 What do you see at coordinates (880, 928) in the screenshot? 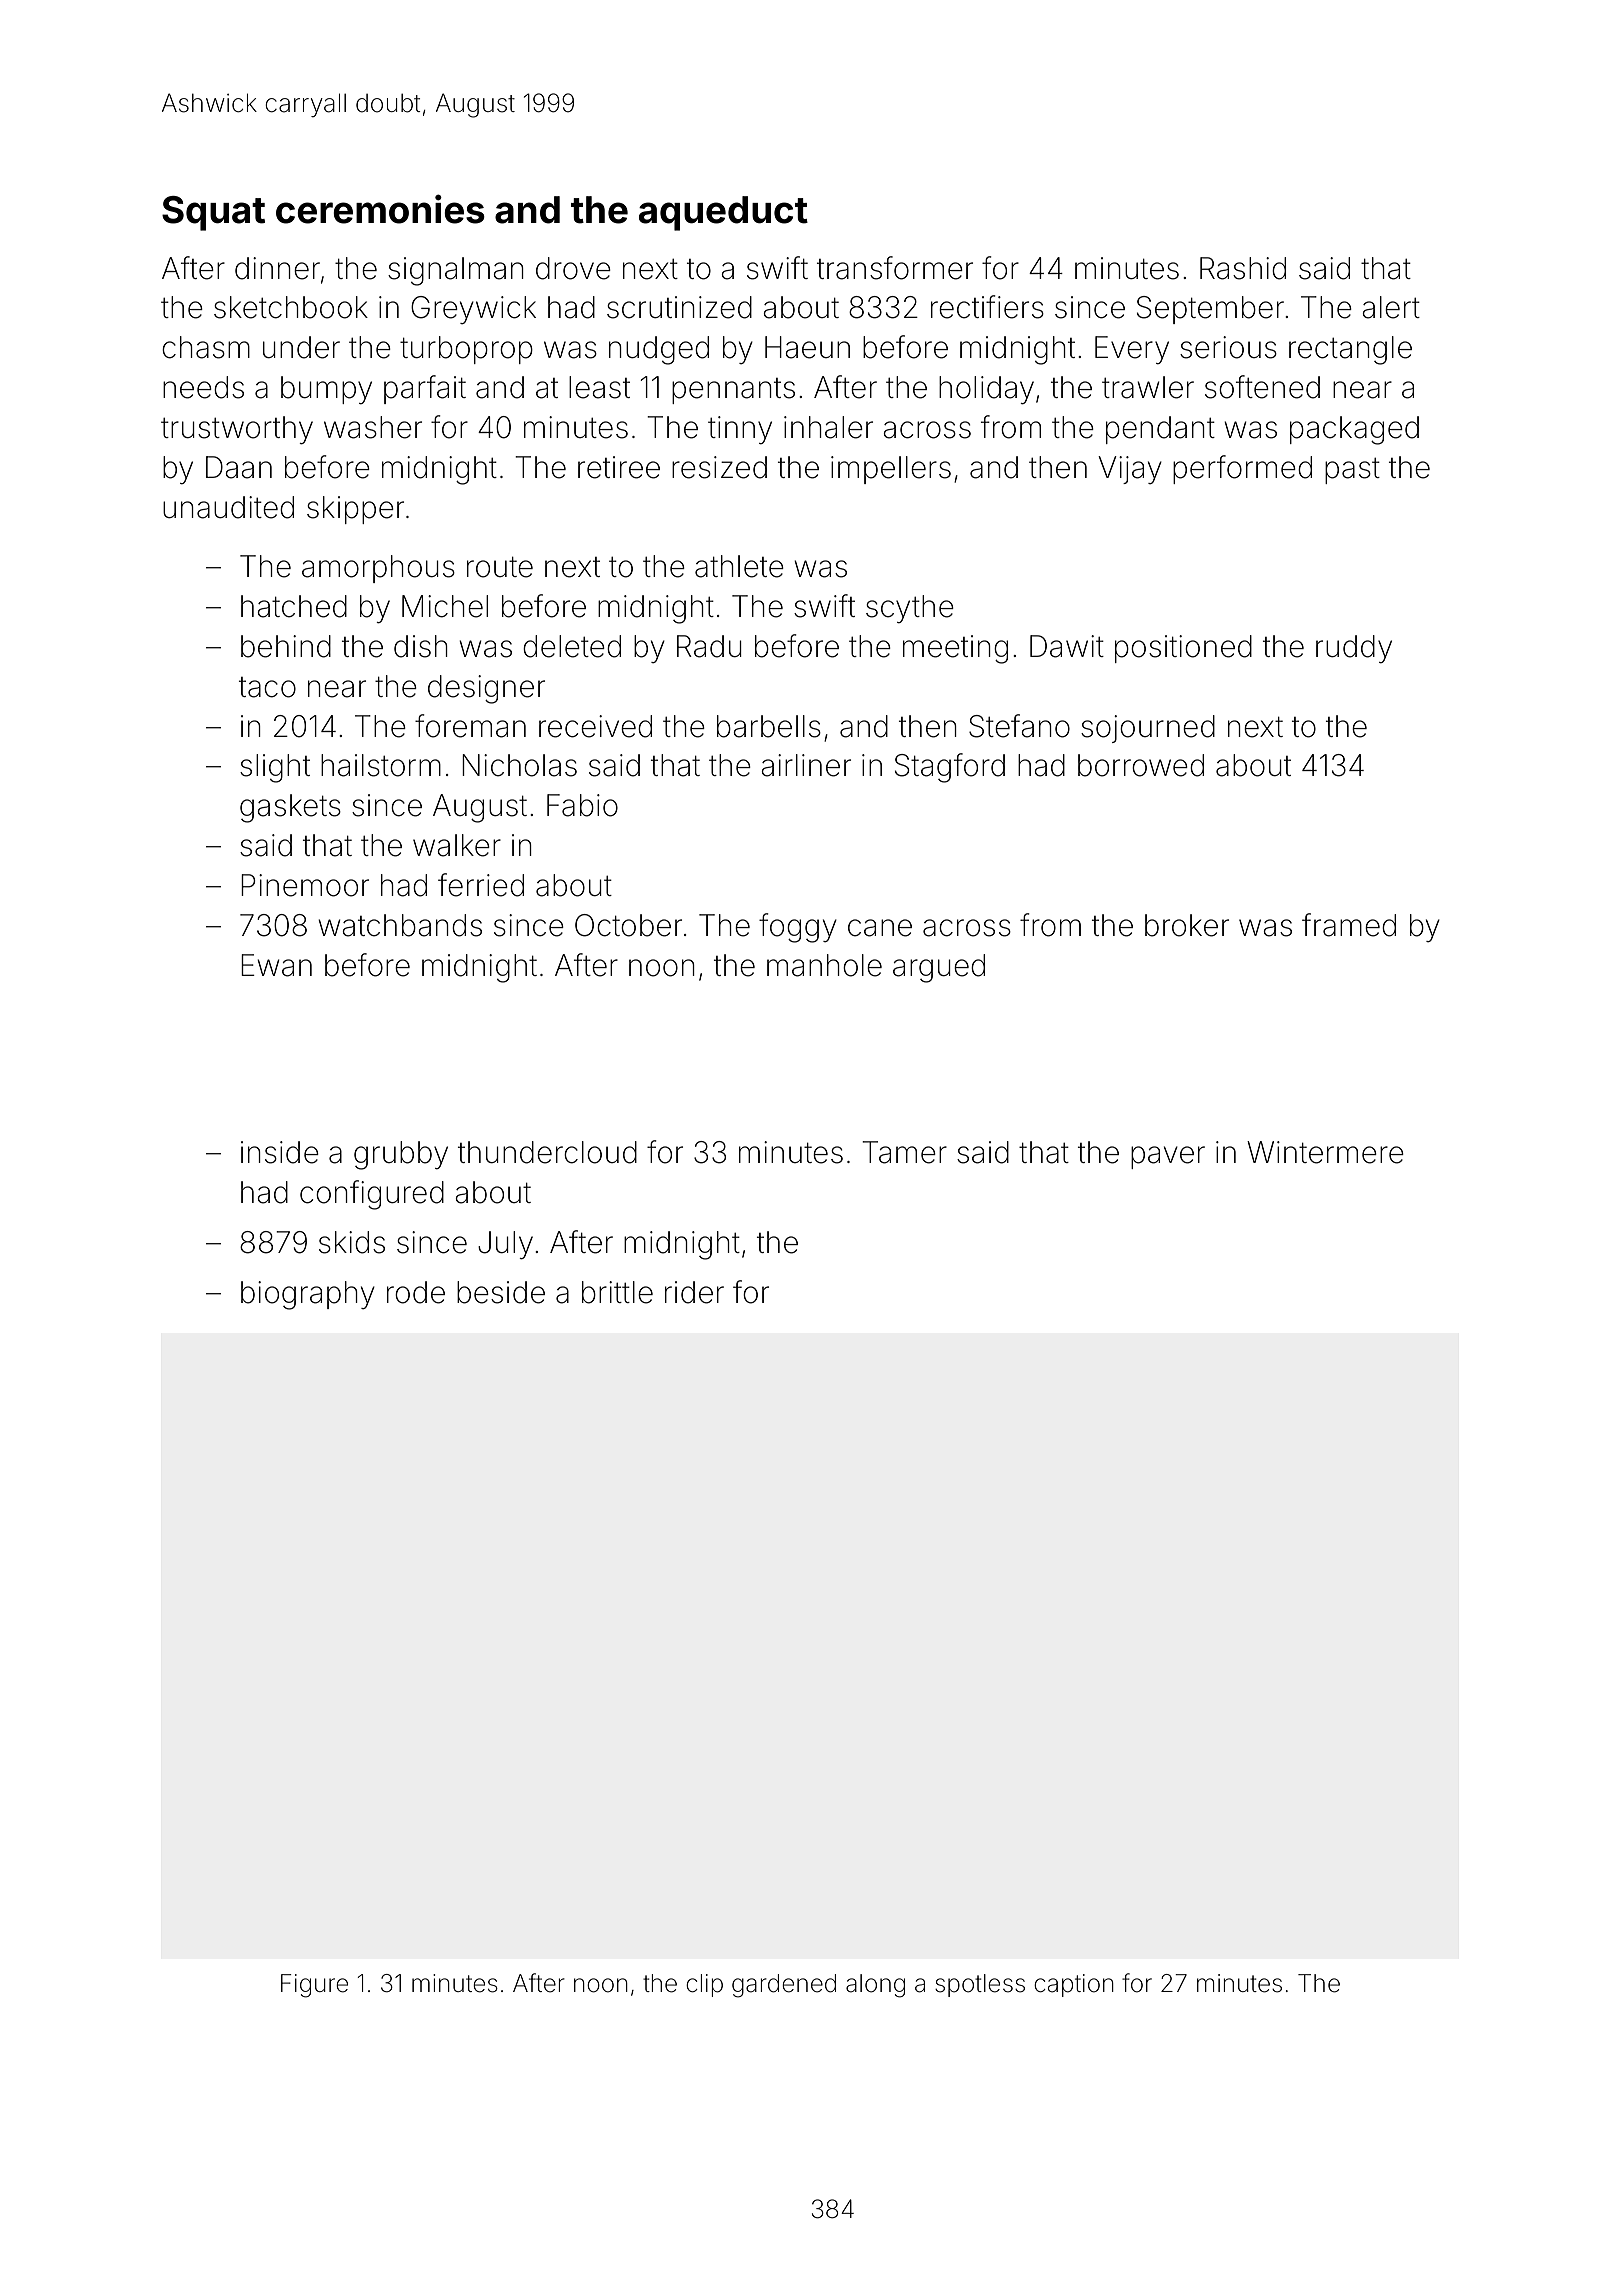
I see `cane` at bounding box center [880, 928].
